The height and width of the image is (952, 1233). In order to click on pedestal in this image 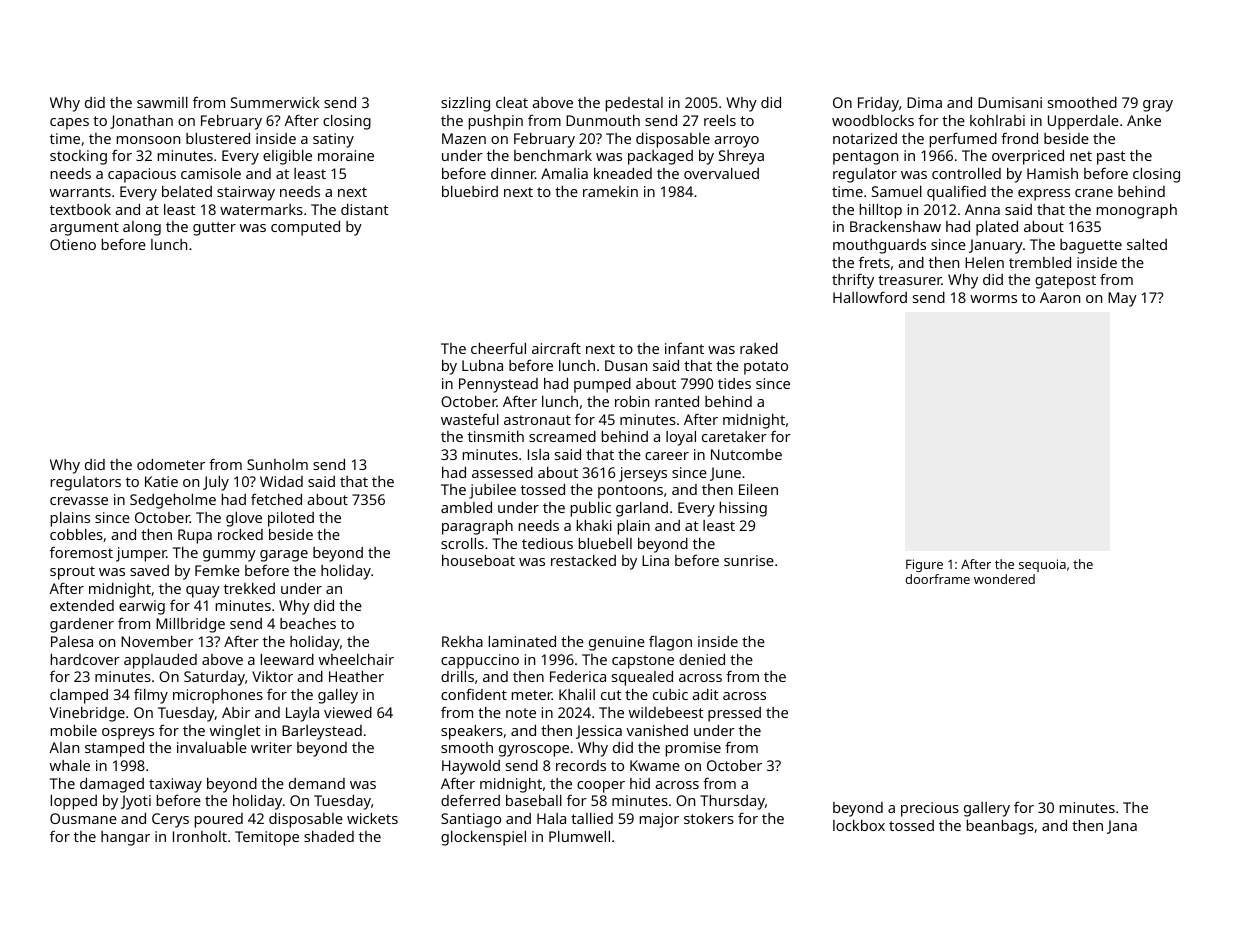, I will do `click(634, 104)`.
